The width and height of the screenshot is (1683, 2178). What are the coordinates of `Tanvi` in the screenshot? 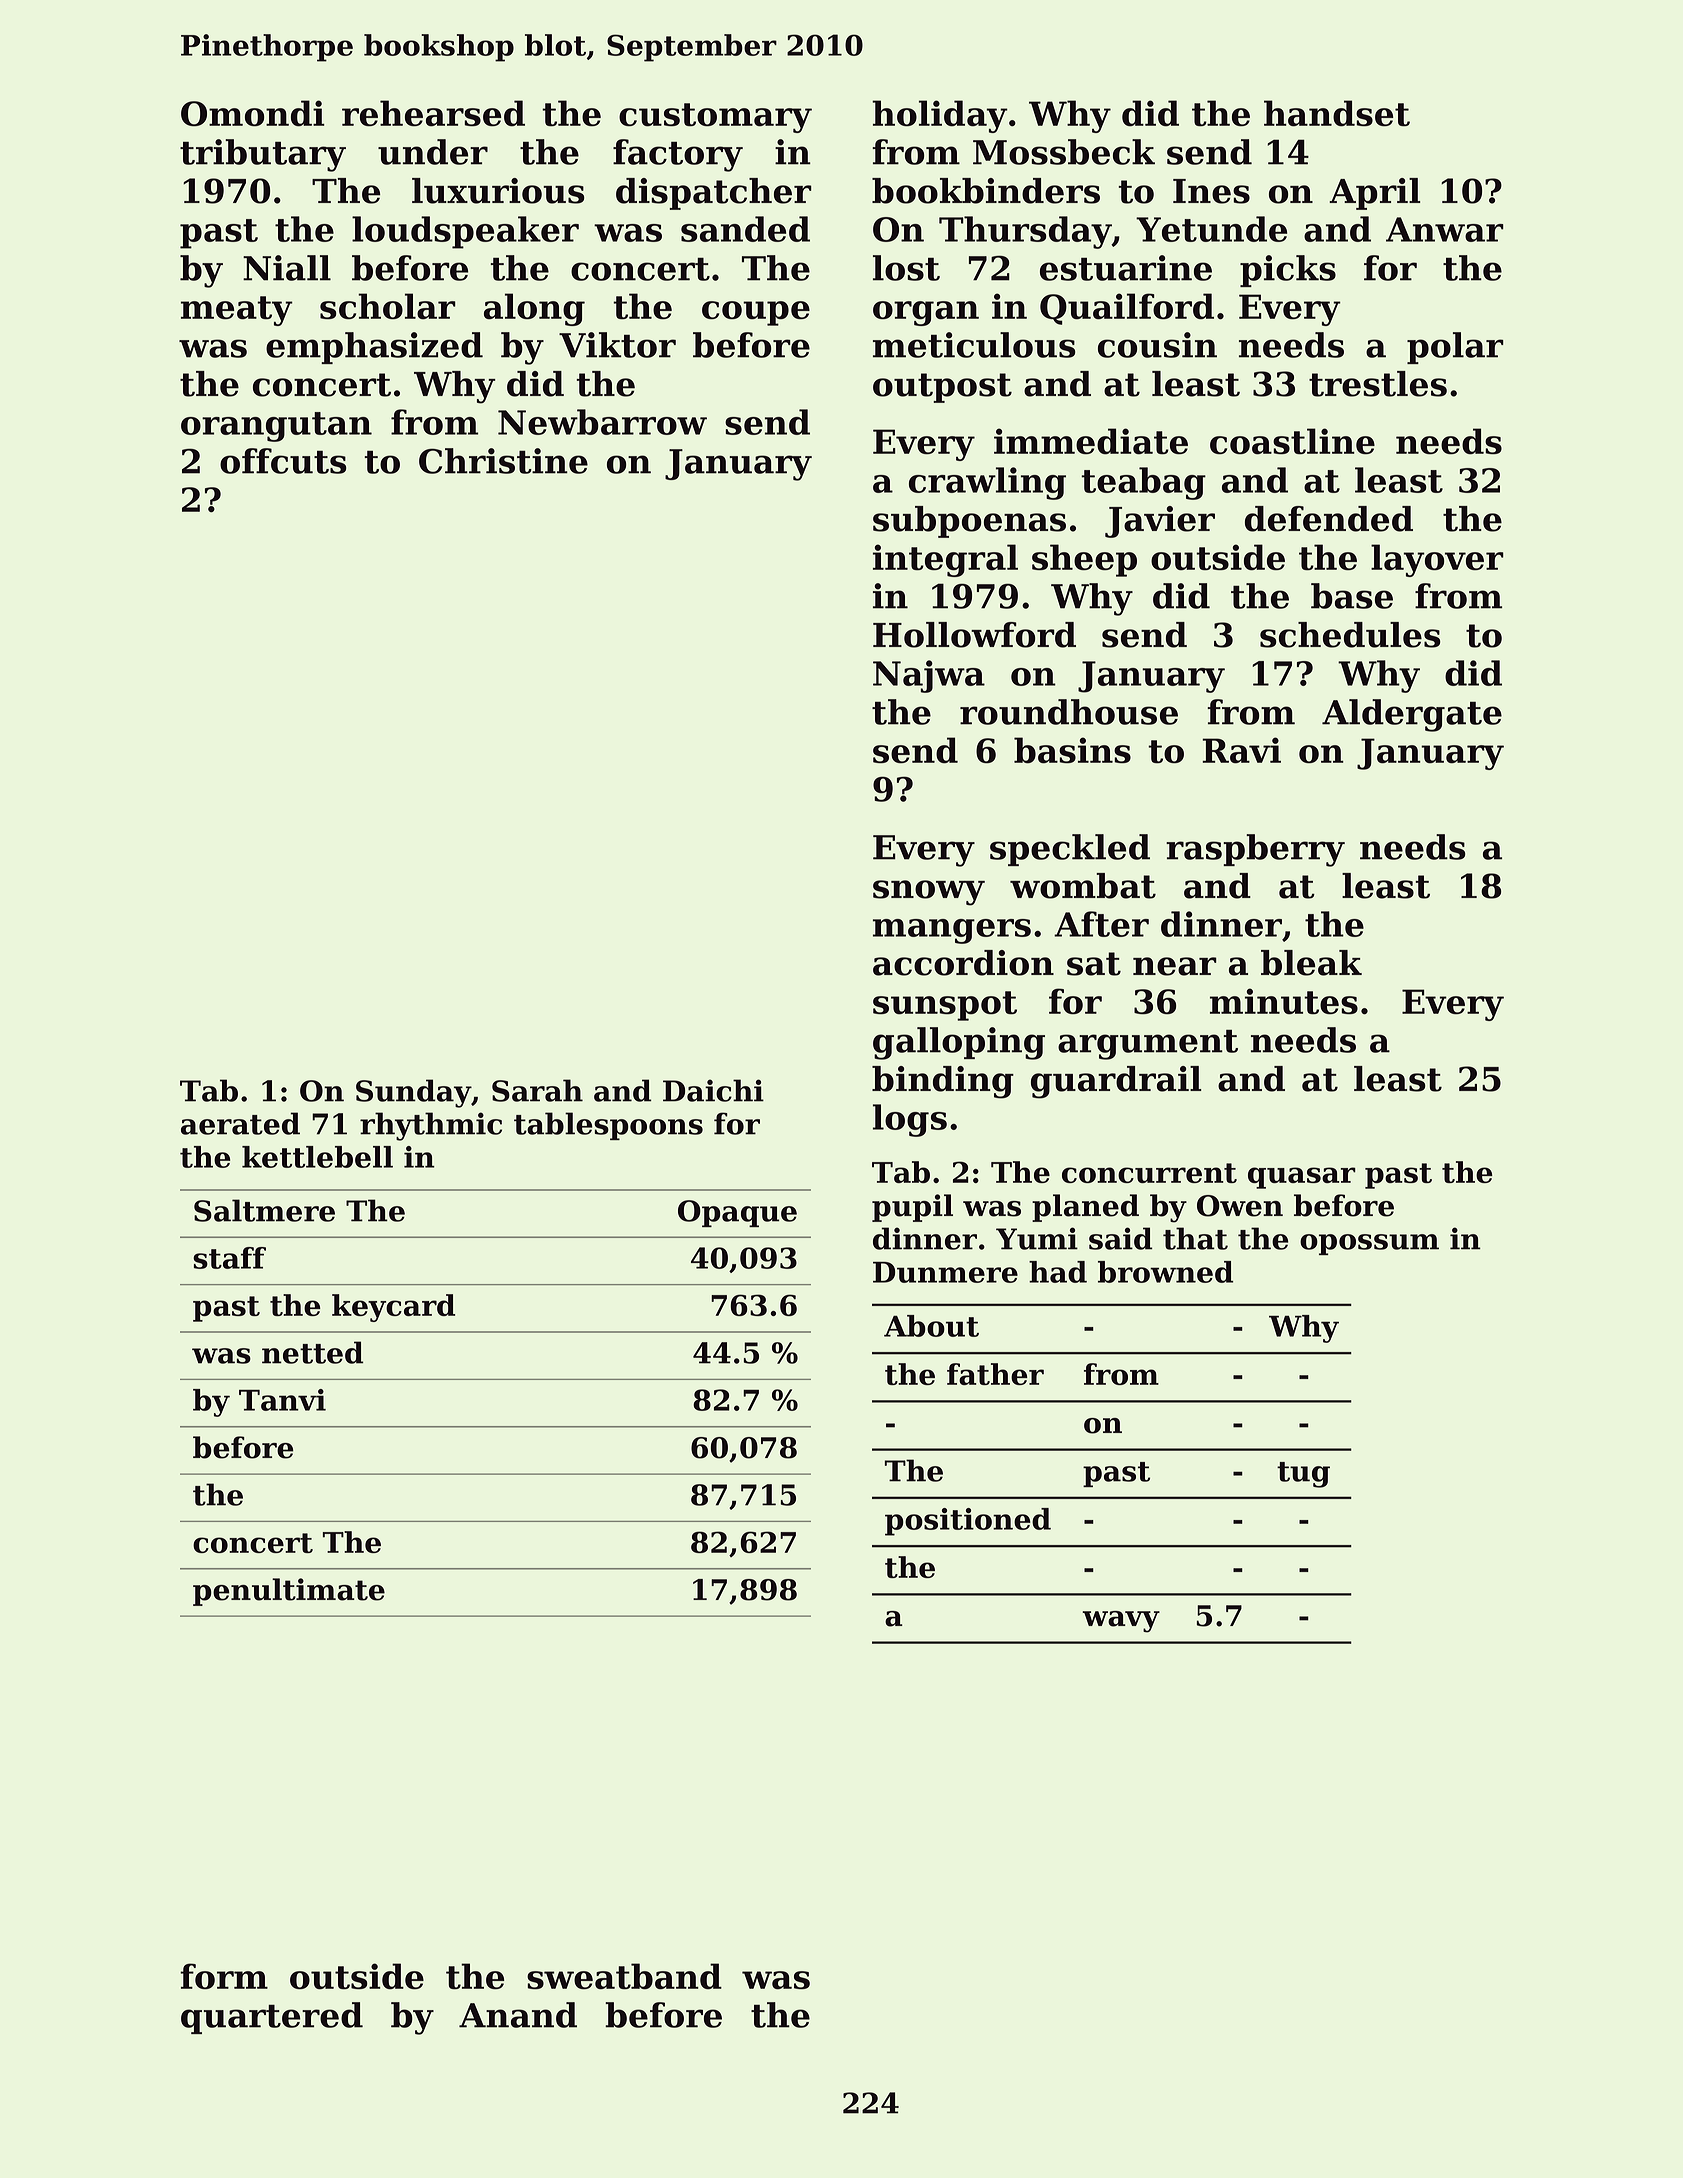 It's located at (282, 1400).
